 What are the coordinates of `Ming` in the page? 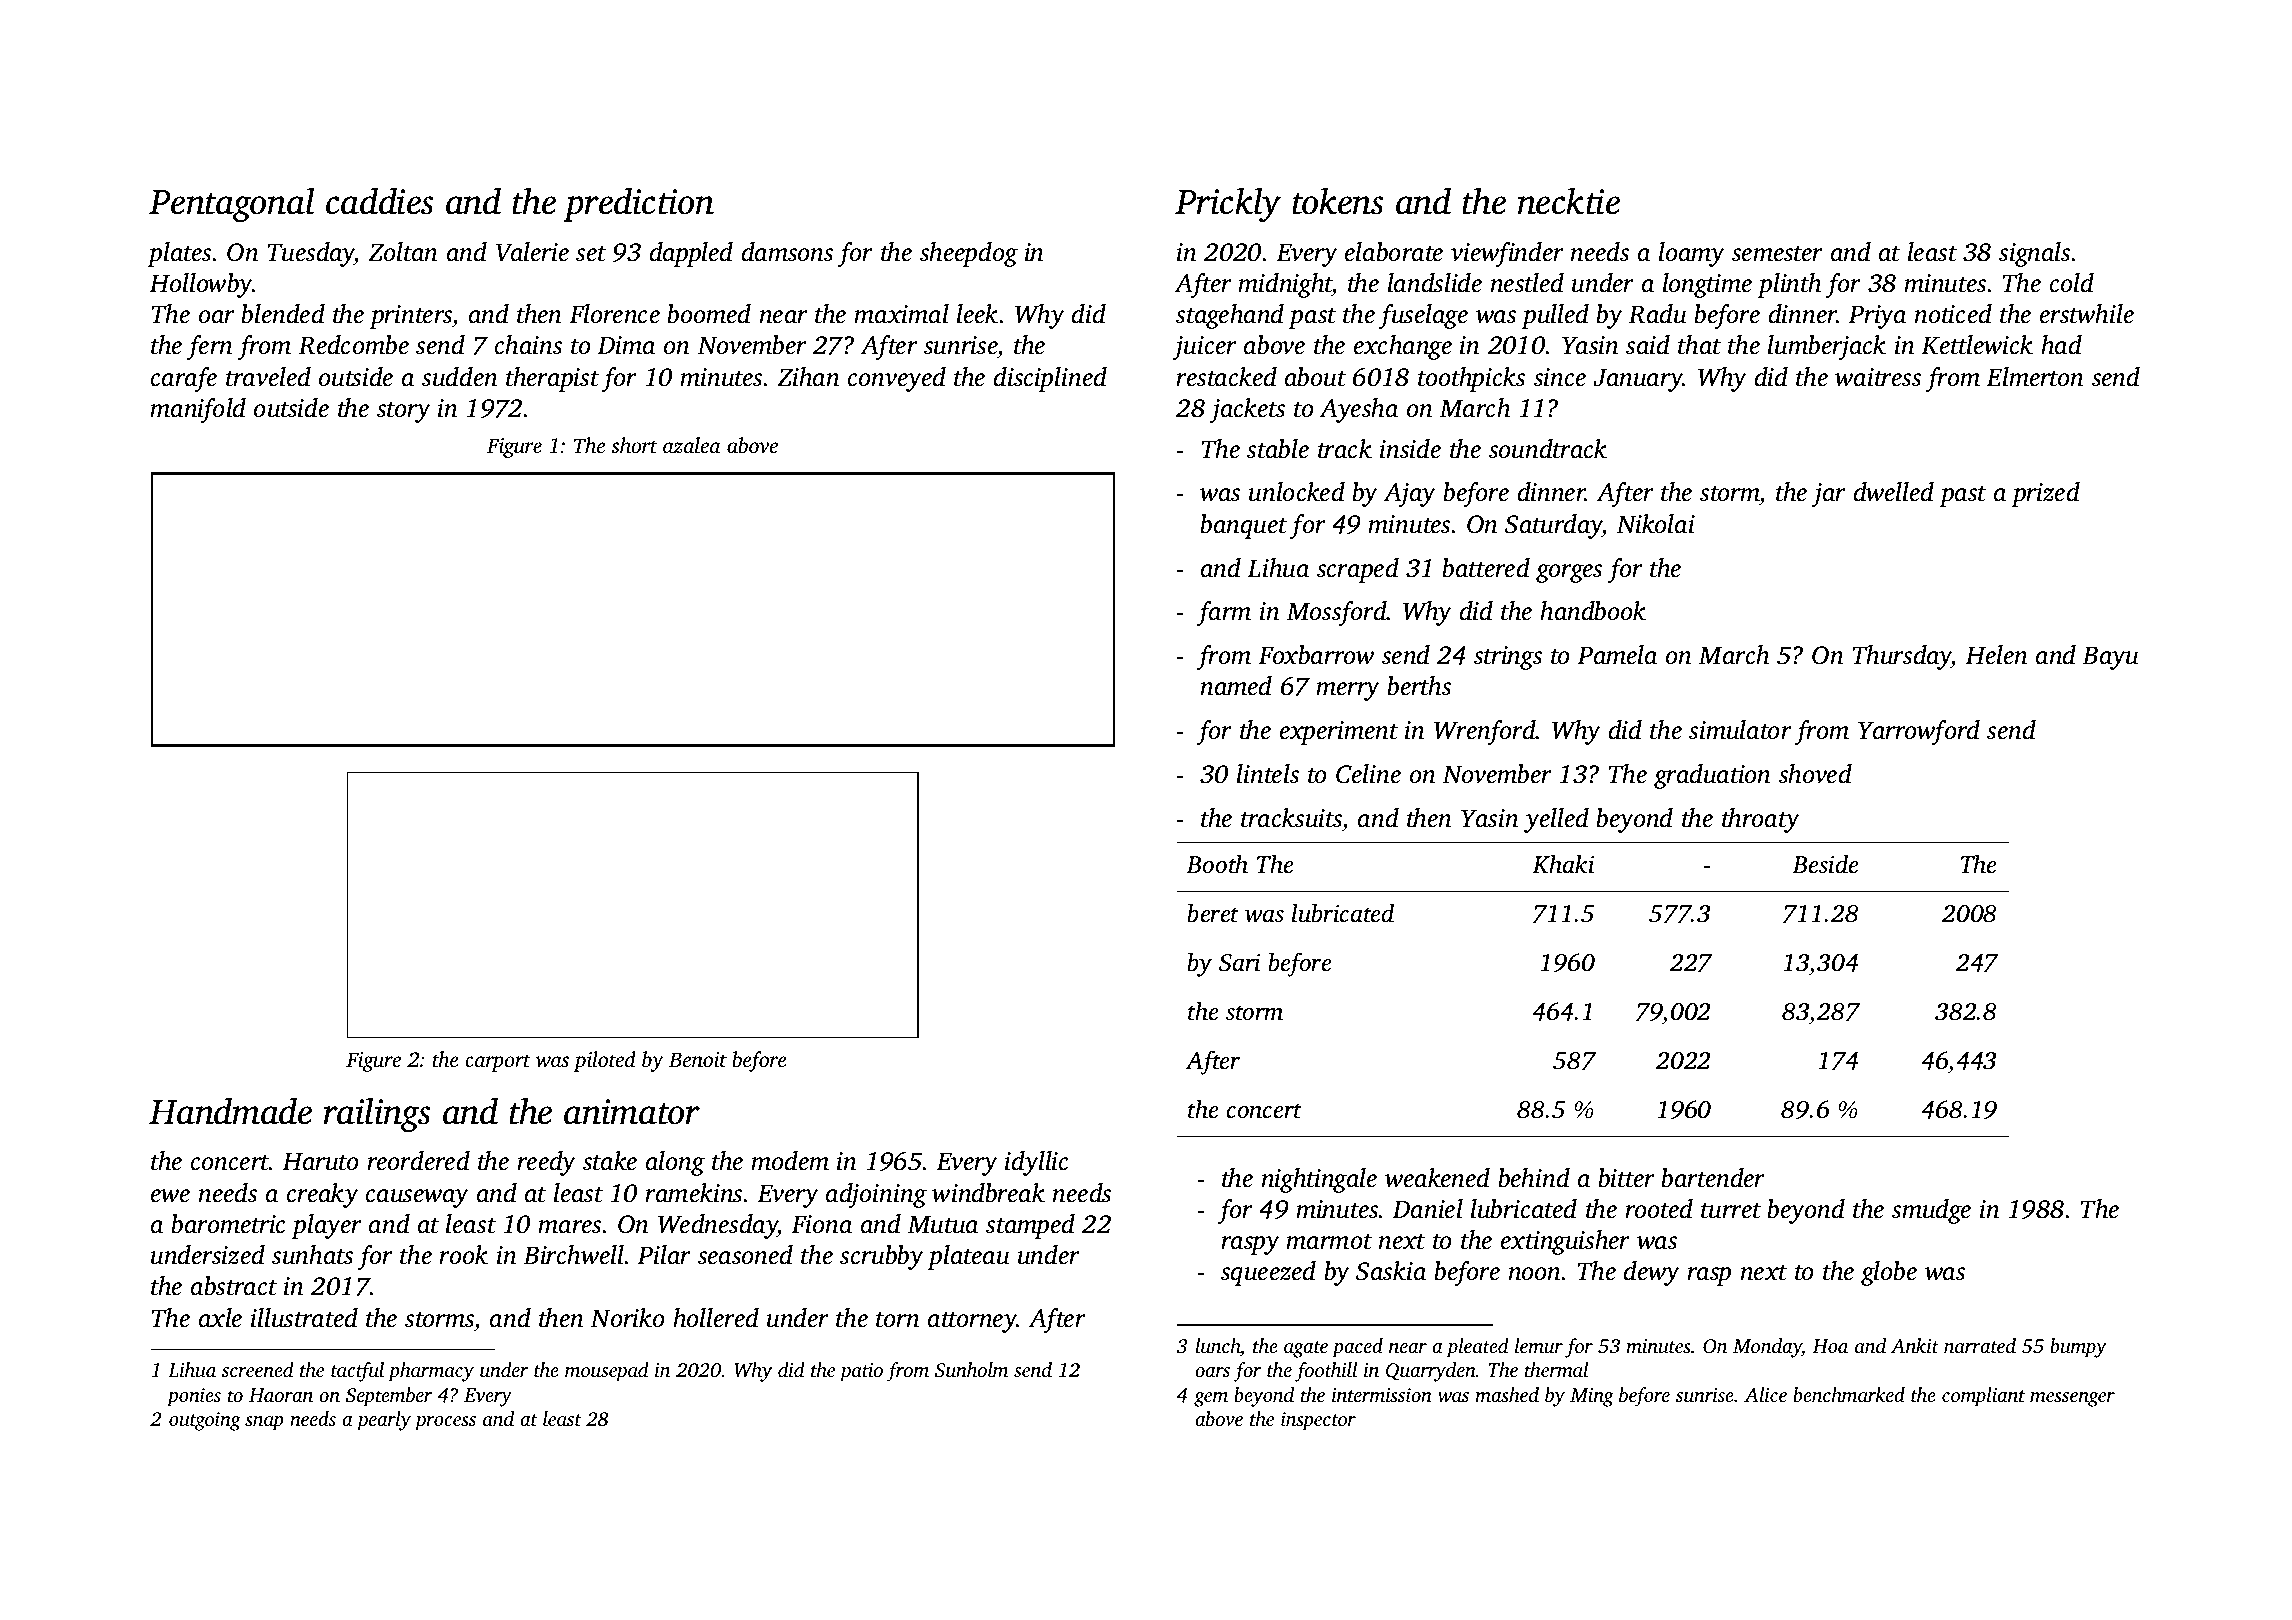 It's located at (1592, 1397).
